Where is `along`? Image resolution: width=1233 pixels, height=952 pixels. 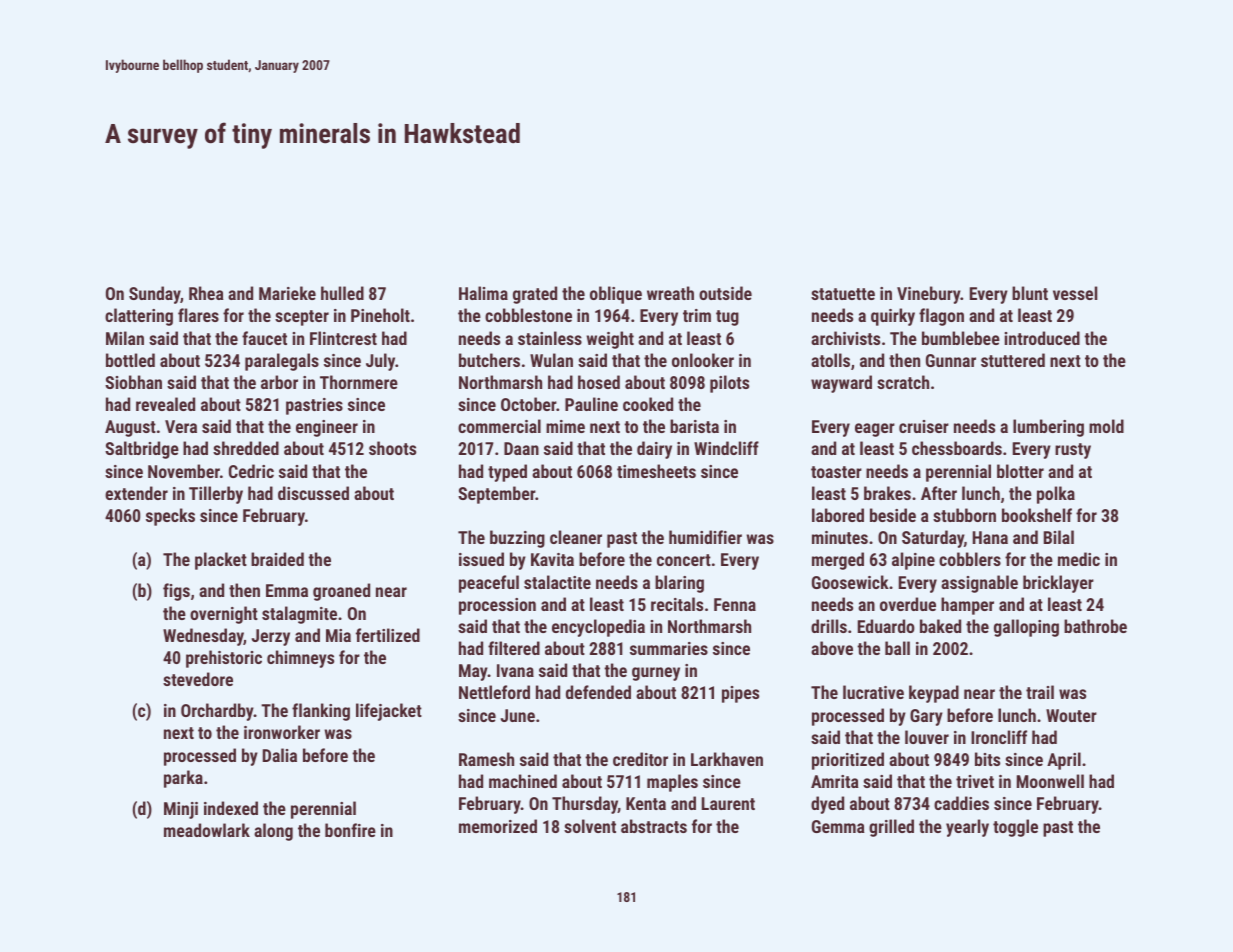
along is located at coordinates (273, 832).
